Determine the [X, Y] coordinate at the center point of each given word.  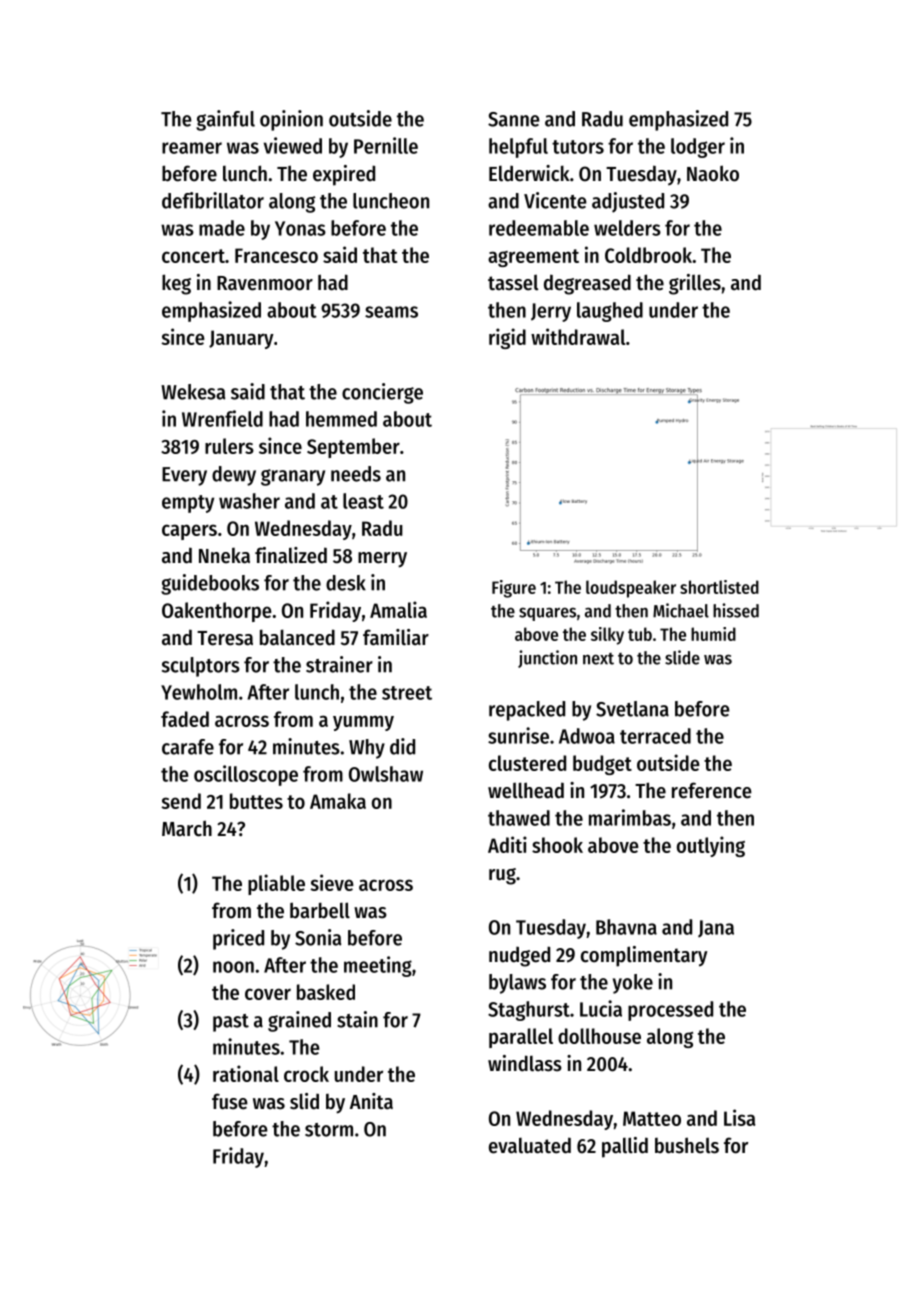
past [231, 1023]
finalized [291, 555]
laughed [610, 312]
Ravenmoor [265, 283]
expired [344, 175]
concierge [382, 393]
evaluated [530, 1145]
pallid [625, 1147]
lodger [698, 148]
